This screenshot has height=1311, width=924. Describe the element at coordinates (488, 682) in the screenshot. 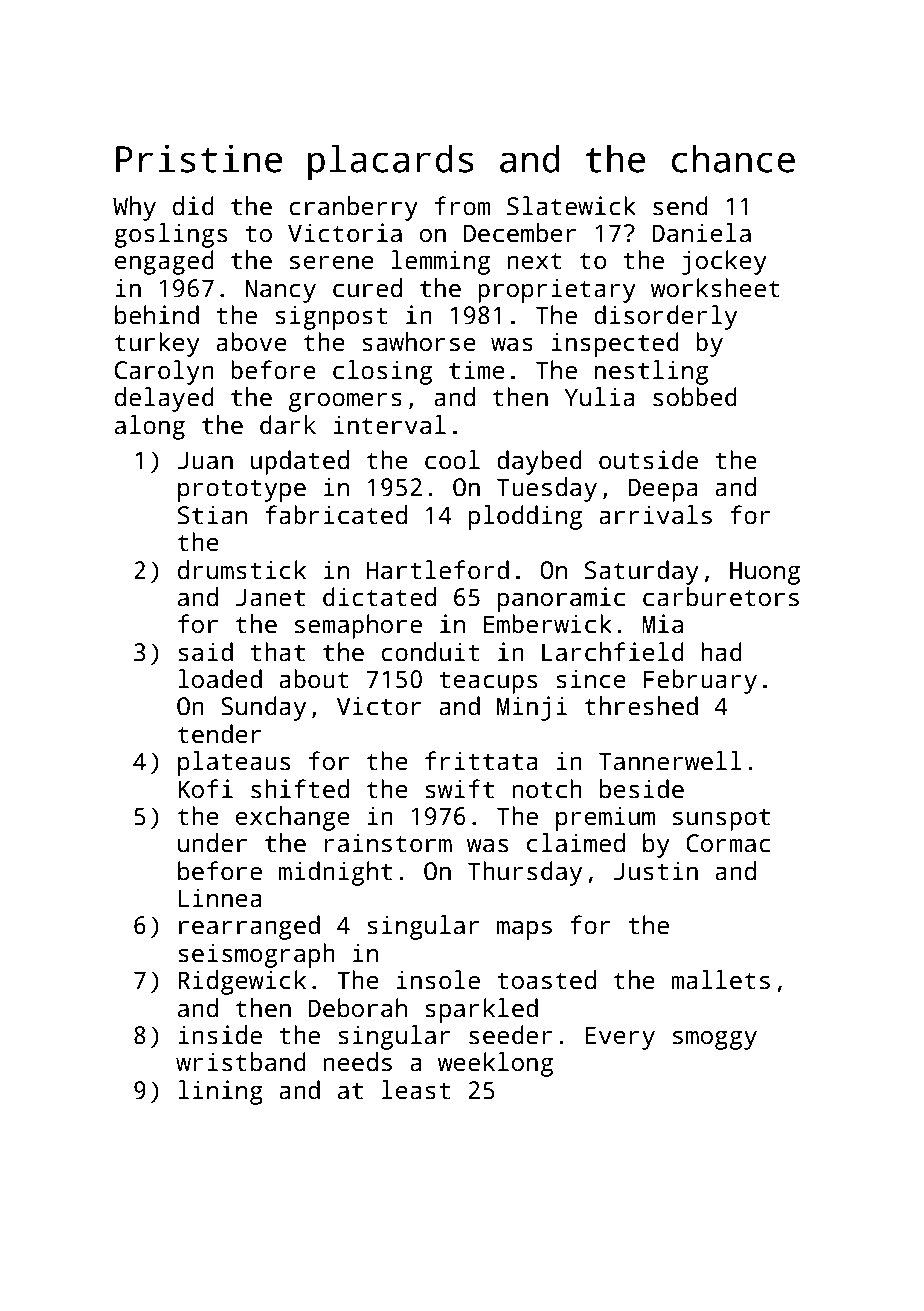

I see `teacups` at that location.
